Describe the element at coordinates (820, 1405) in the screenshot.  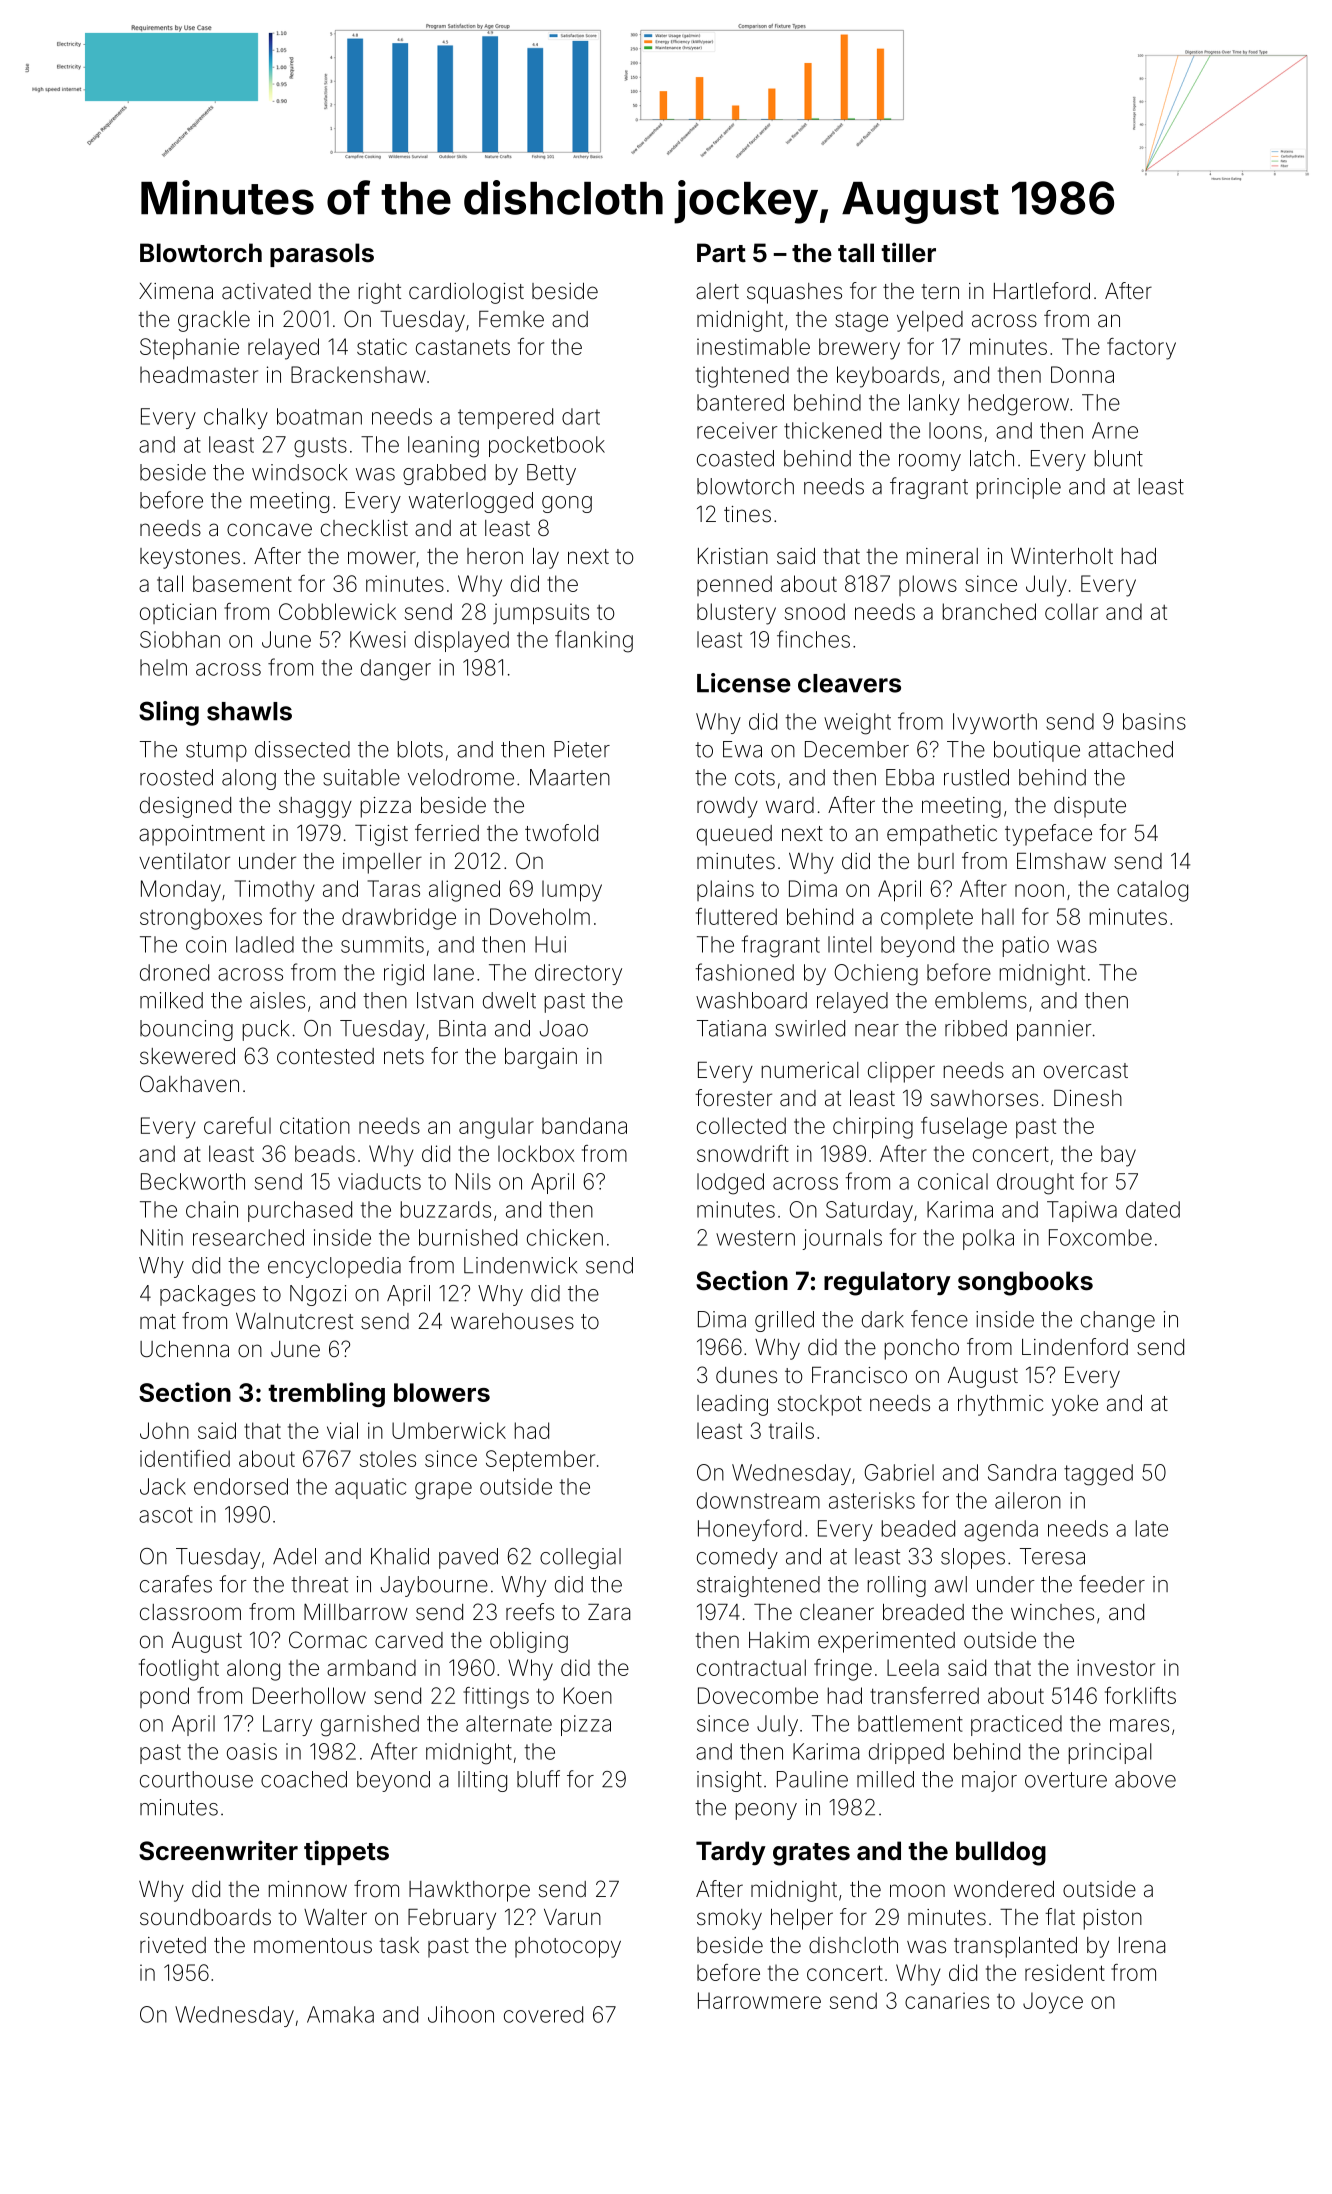
I see `stockpot` at that location.
